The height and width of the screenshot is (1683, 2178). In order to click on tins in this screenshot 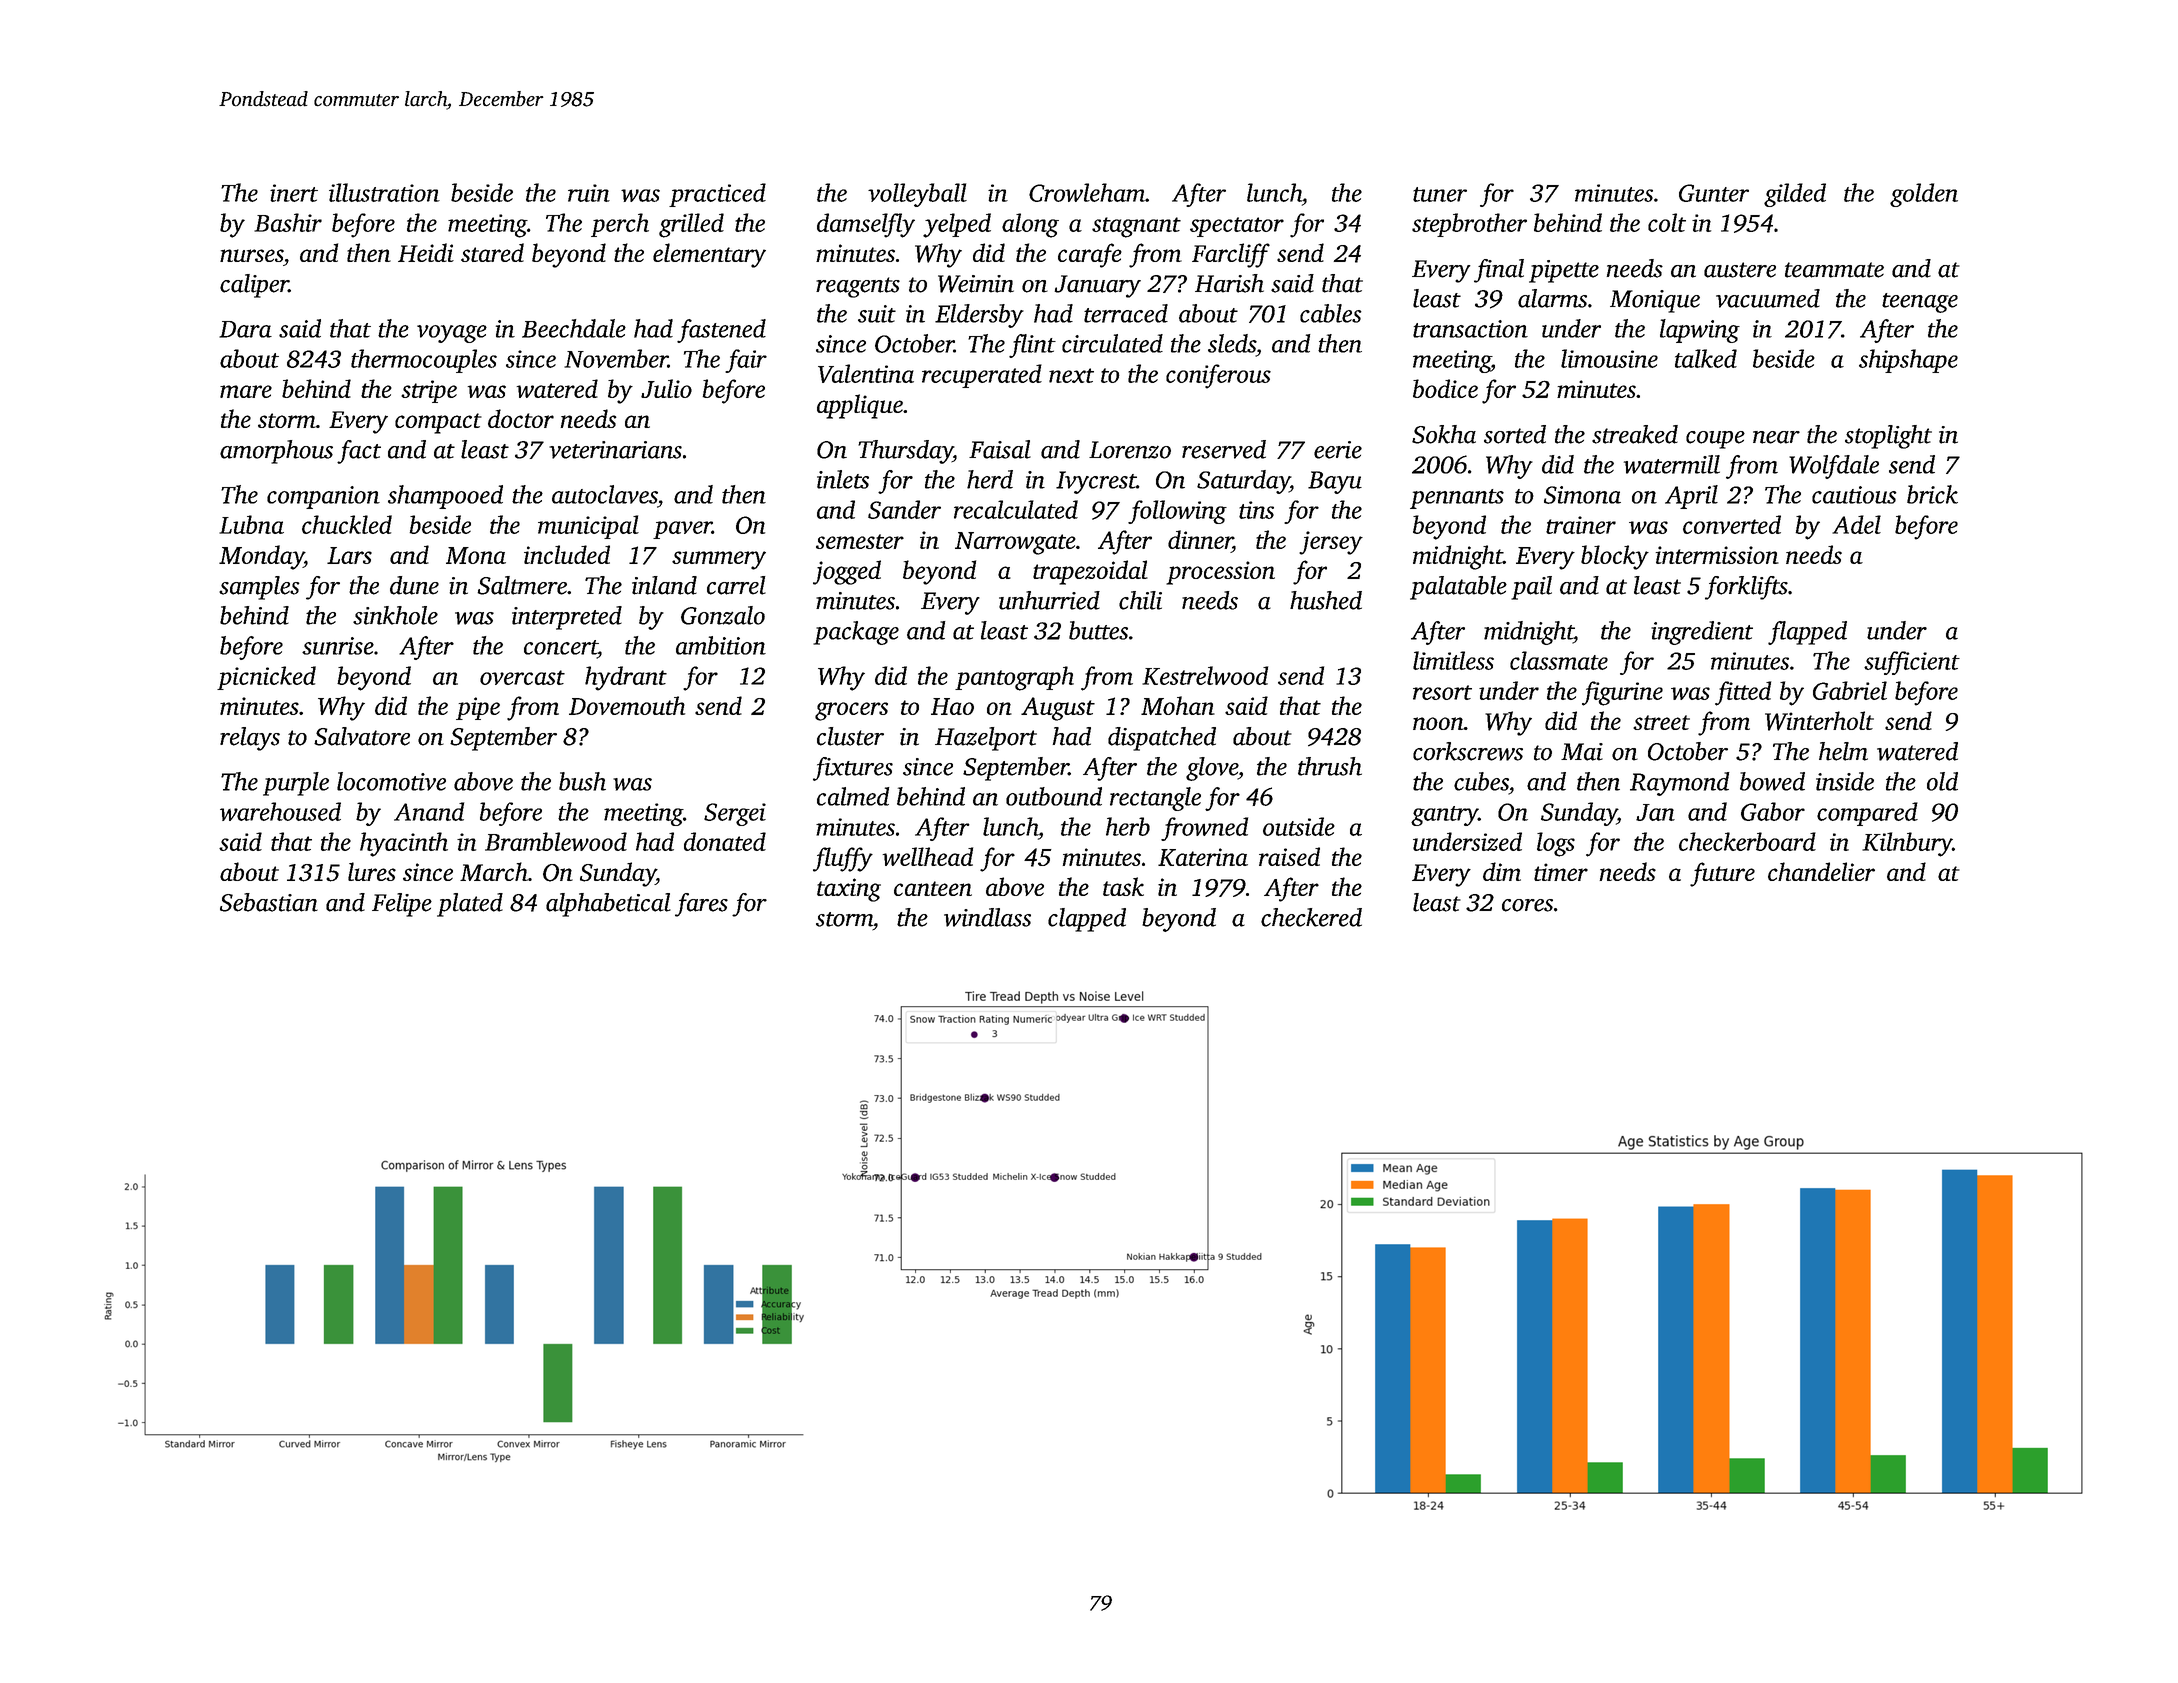, I will do `click(1256, 510)`.
